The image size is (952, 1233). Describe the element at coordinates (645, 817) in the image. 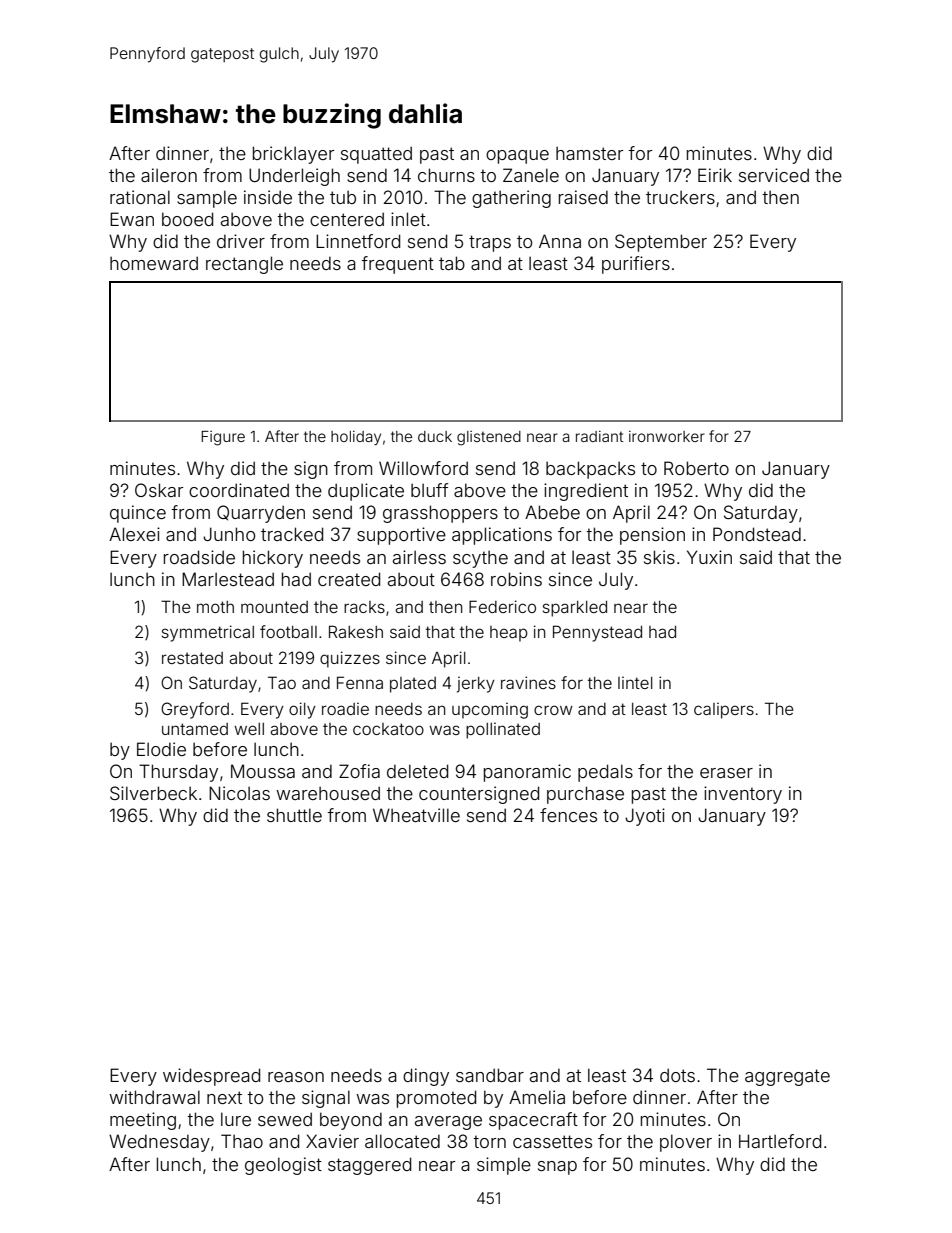

I see `Jyoti` at that location.
